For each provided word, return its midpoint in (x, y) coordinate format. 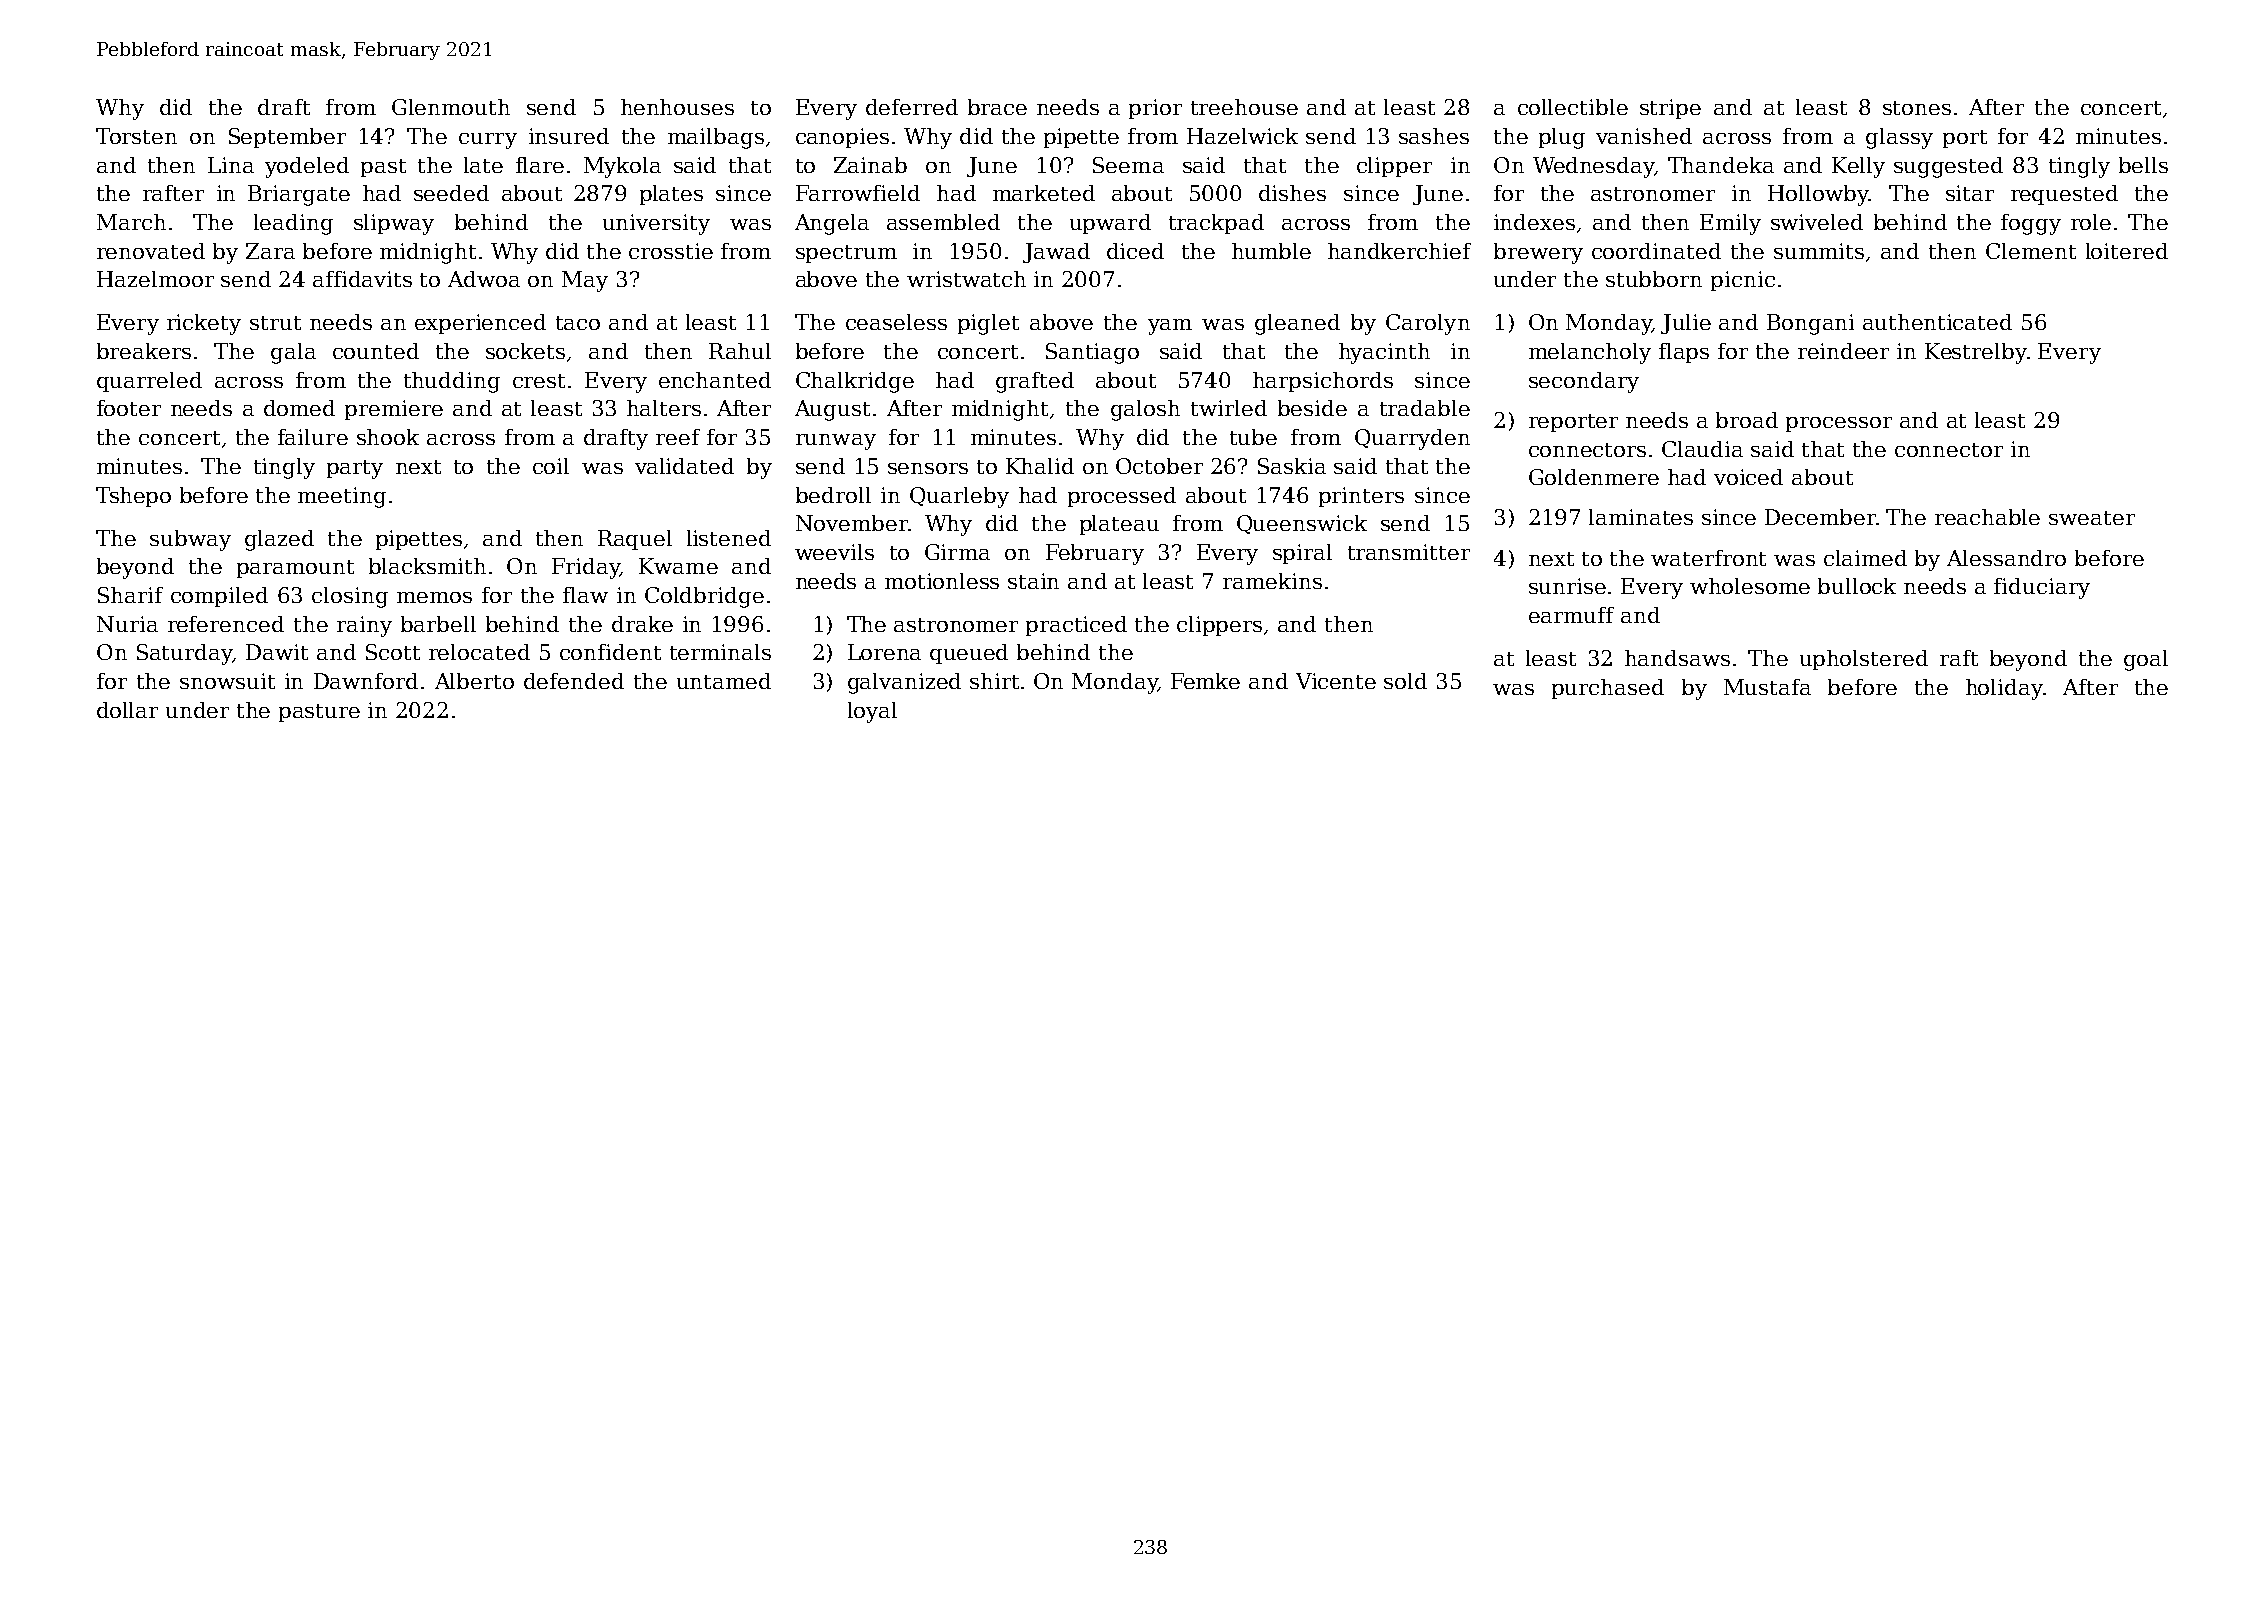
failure (313, 437)
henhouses (677, 107)
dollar (127, 710)
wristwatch (966, 279)
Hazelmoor (155, 279)
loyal (872, 712)
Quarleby (959, 497)
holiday (2004, 689)
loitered (2127, 251)
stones (1917, 108)
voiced (1748, 477)
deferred (912, 107)
